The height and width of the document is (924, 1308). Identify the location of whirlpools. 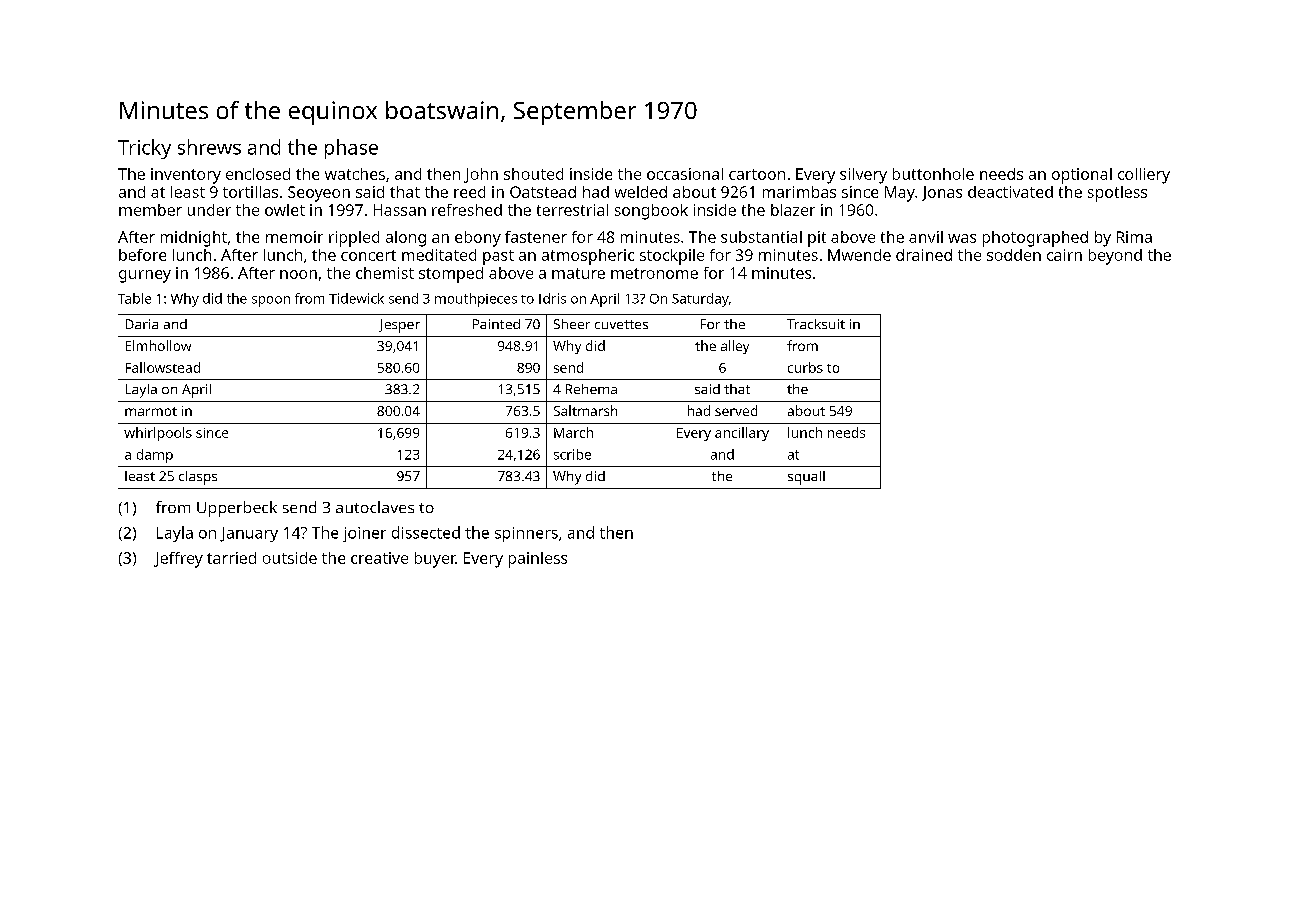
(158, 434).
